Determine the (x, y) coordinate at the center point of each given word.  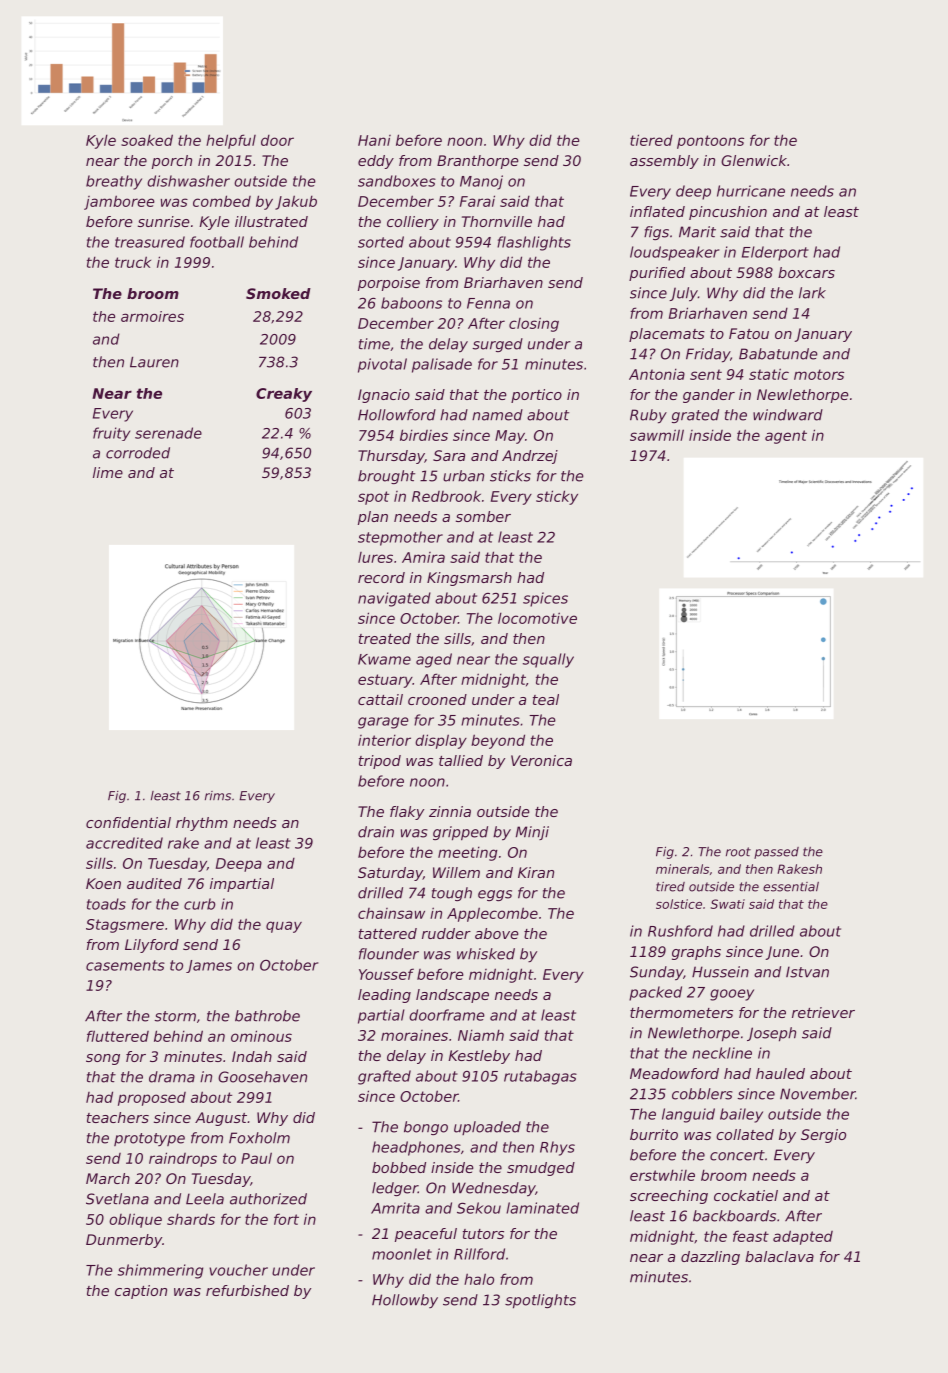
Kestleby (479, 1057)
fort (286, 1219)
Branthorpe (477, 162)
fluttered (118, 1036)
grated (695, 416)
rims (218, 796)
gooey (732, 995)
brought (386, 477)
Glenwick (754, 160)
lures (375, 557)
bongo (426, 1128)
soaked (147, 140)
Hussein (720, 972)
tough (452, 894)
